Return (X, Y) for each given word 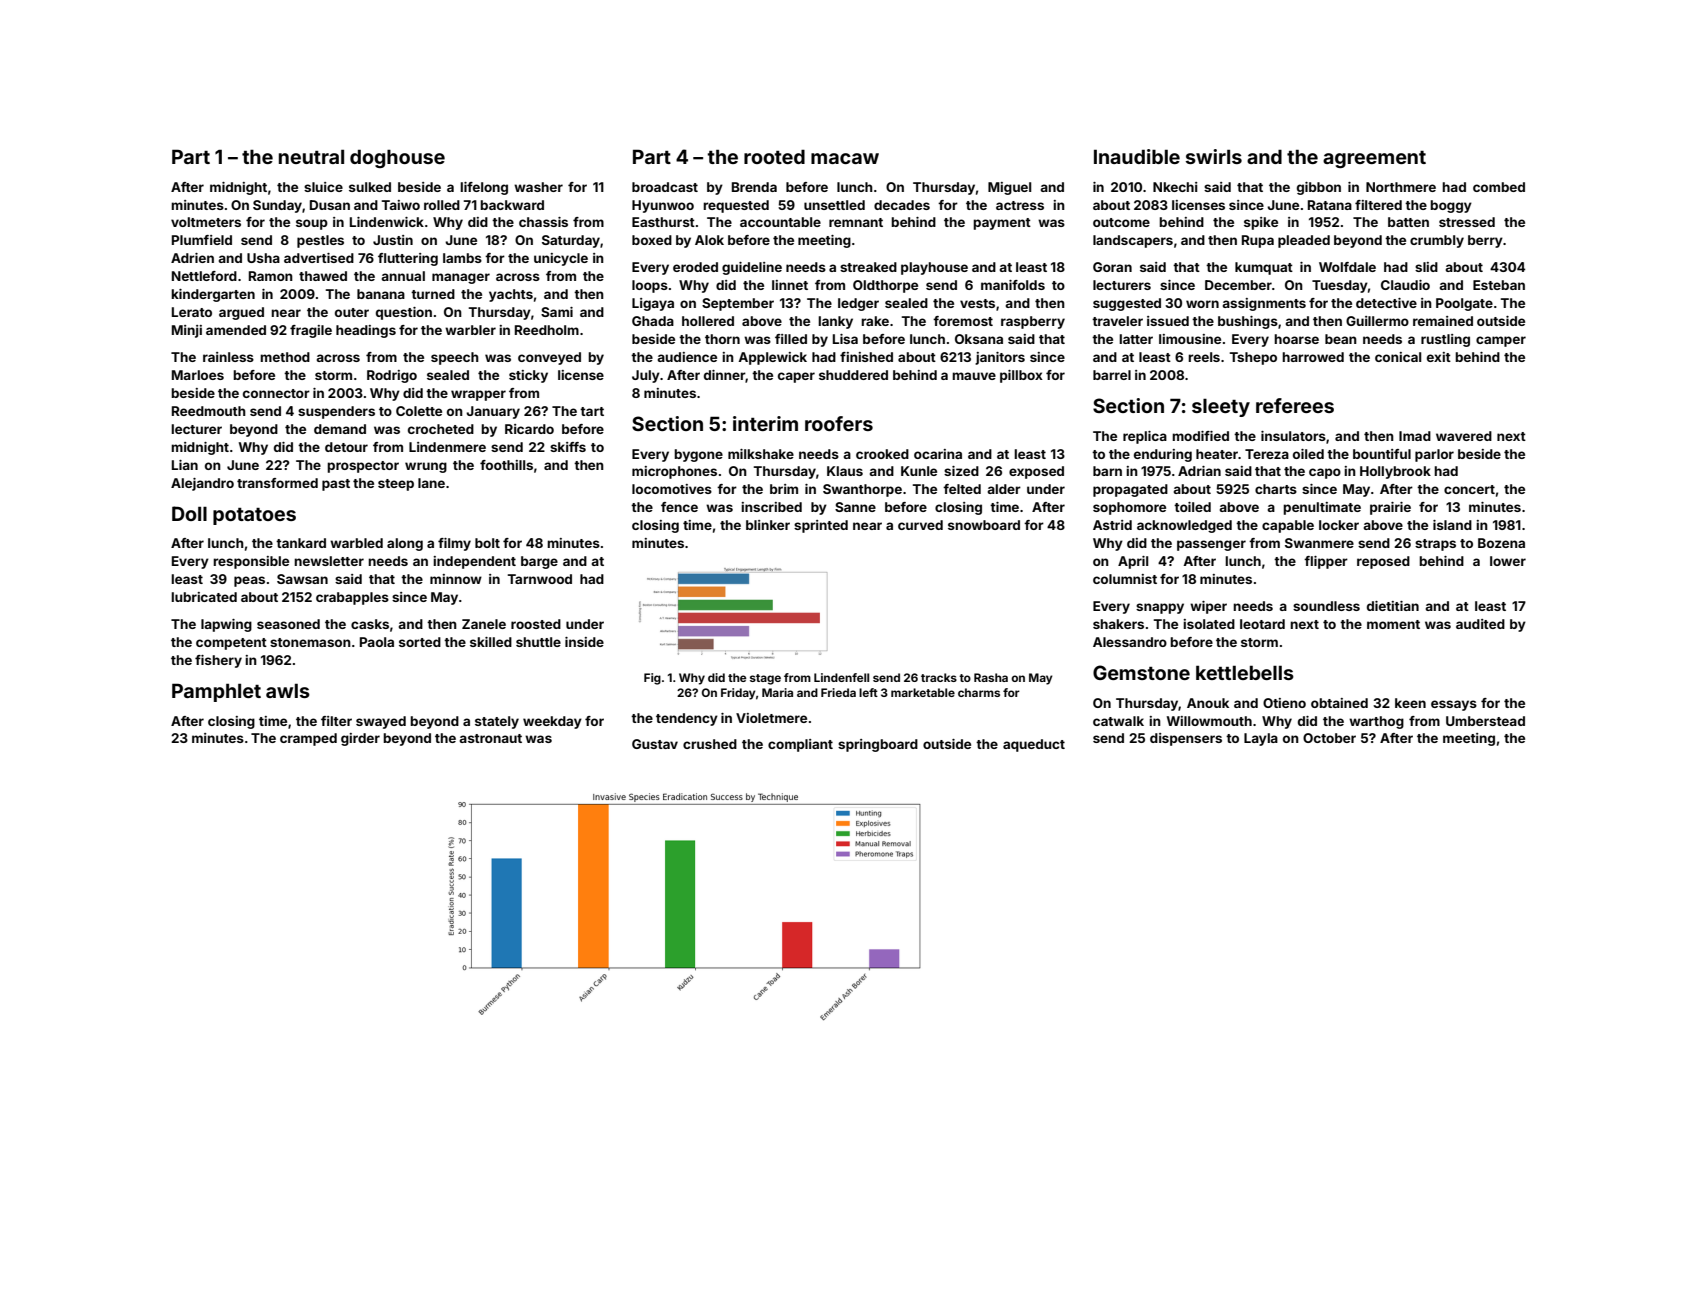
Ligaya (653, 304)
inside (584, 642)
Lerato (192, 312)
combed (1499, 187)
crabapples (352, 598)
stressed (1467, 222)
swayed (381, 722)
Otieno (1284, 703)
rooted (774, 157)
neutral (311, 156)
